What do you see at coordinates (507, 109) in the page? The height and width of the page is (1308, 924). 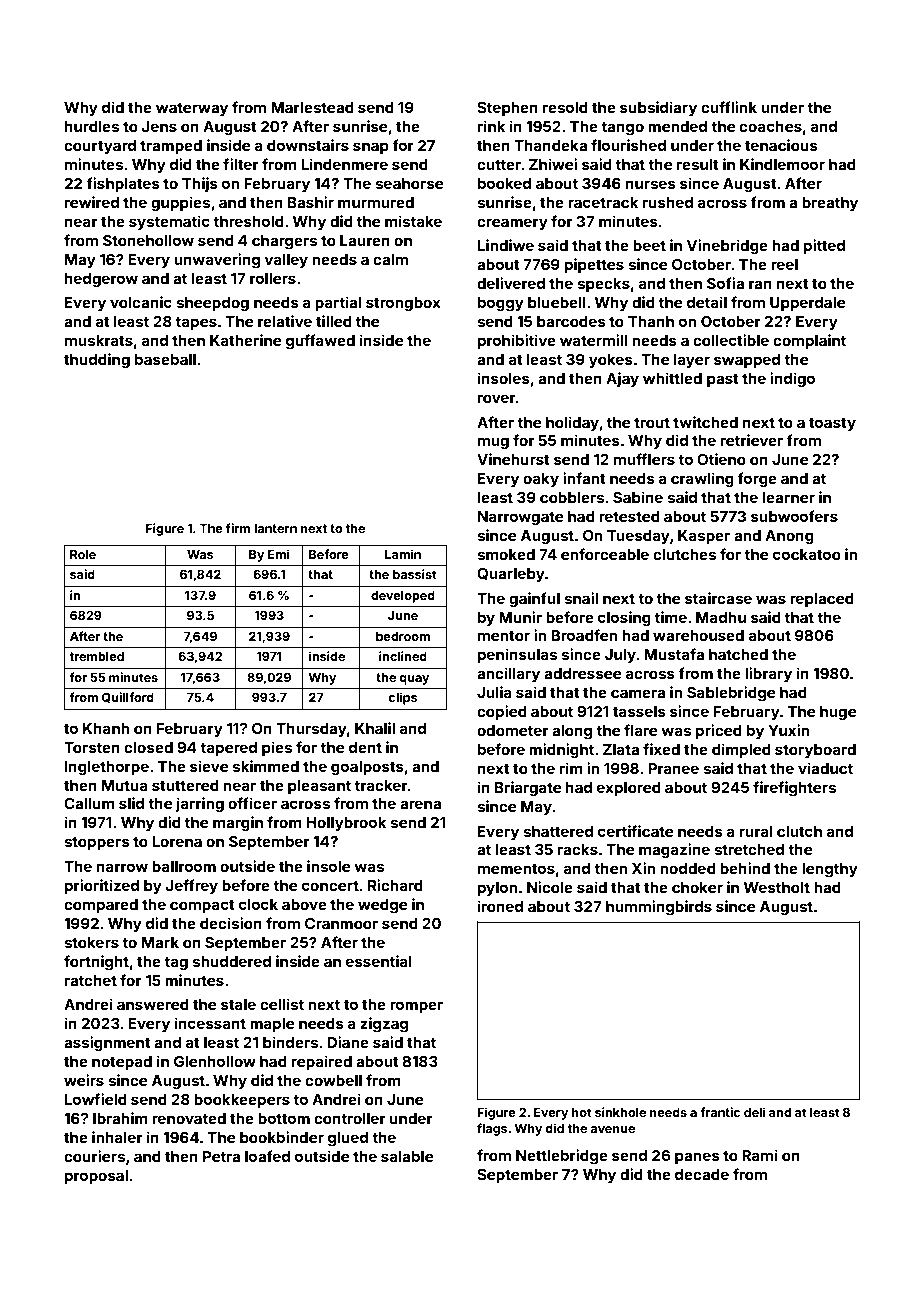 I see `Stephen` at bounding box center [507, 109].
